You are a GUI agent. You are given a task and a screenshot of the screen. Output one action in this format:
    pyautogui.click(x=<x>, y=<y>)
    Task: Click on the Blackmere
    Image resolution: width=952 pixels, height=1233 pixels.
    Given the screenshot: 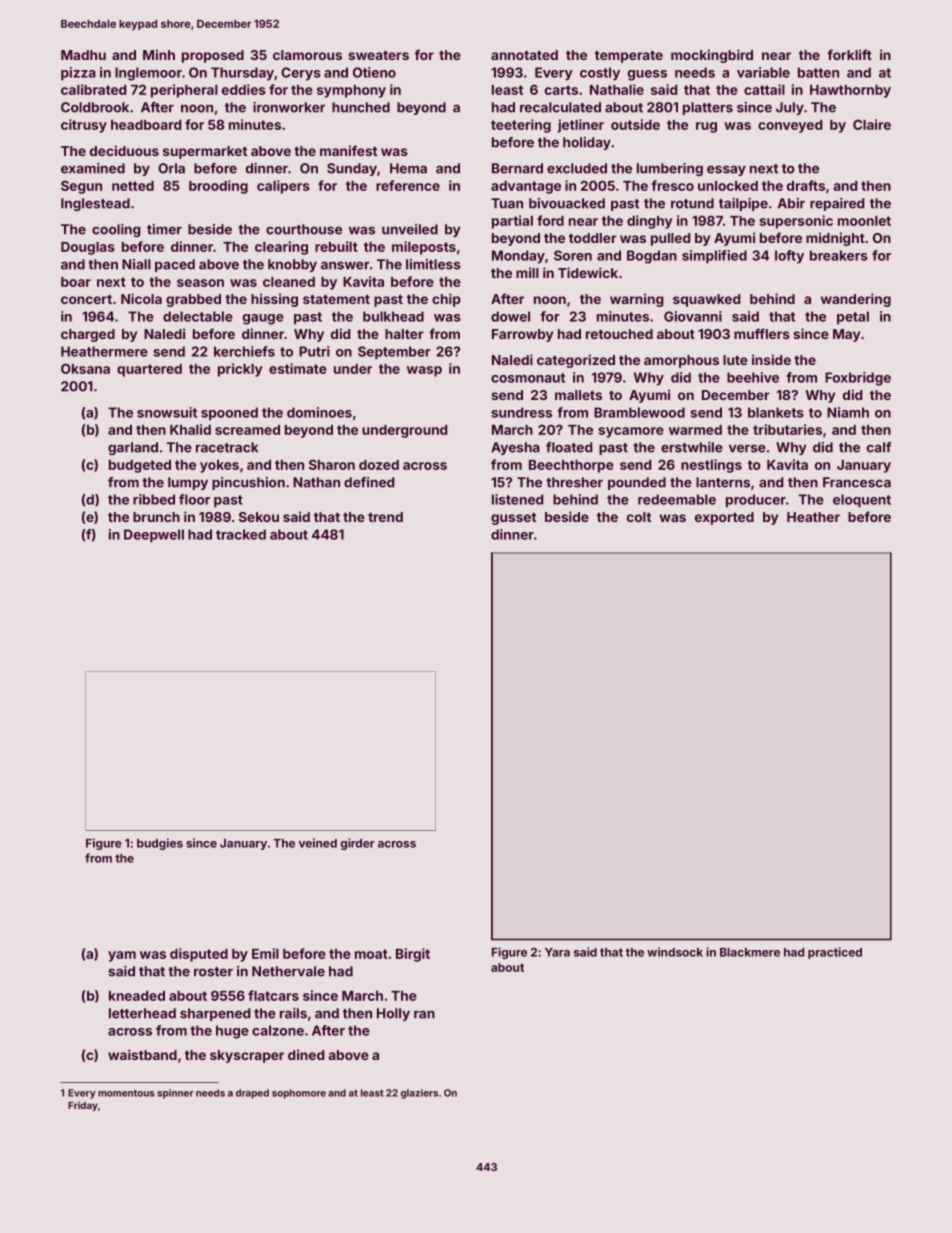 What is the action you would take?
    pyautogui.click(x=750, y=952)
